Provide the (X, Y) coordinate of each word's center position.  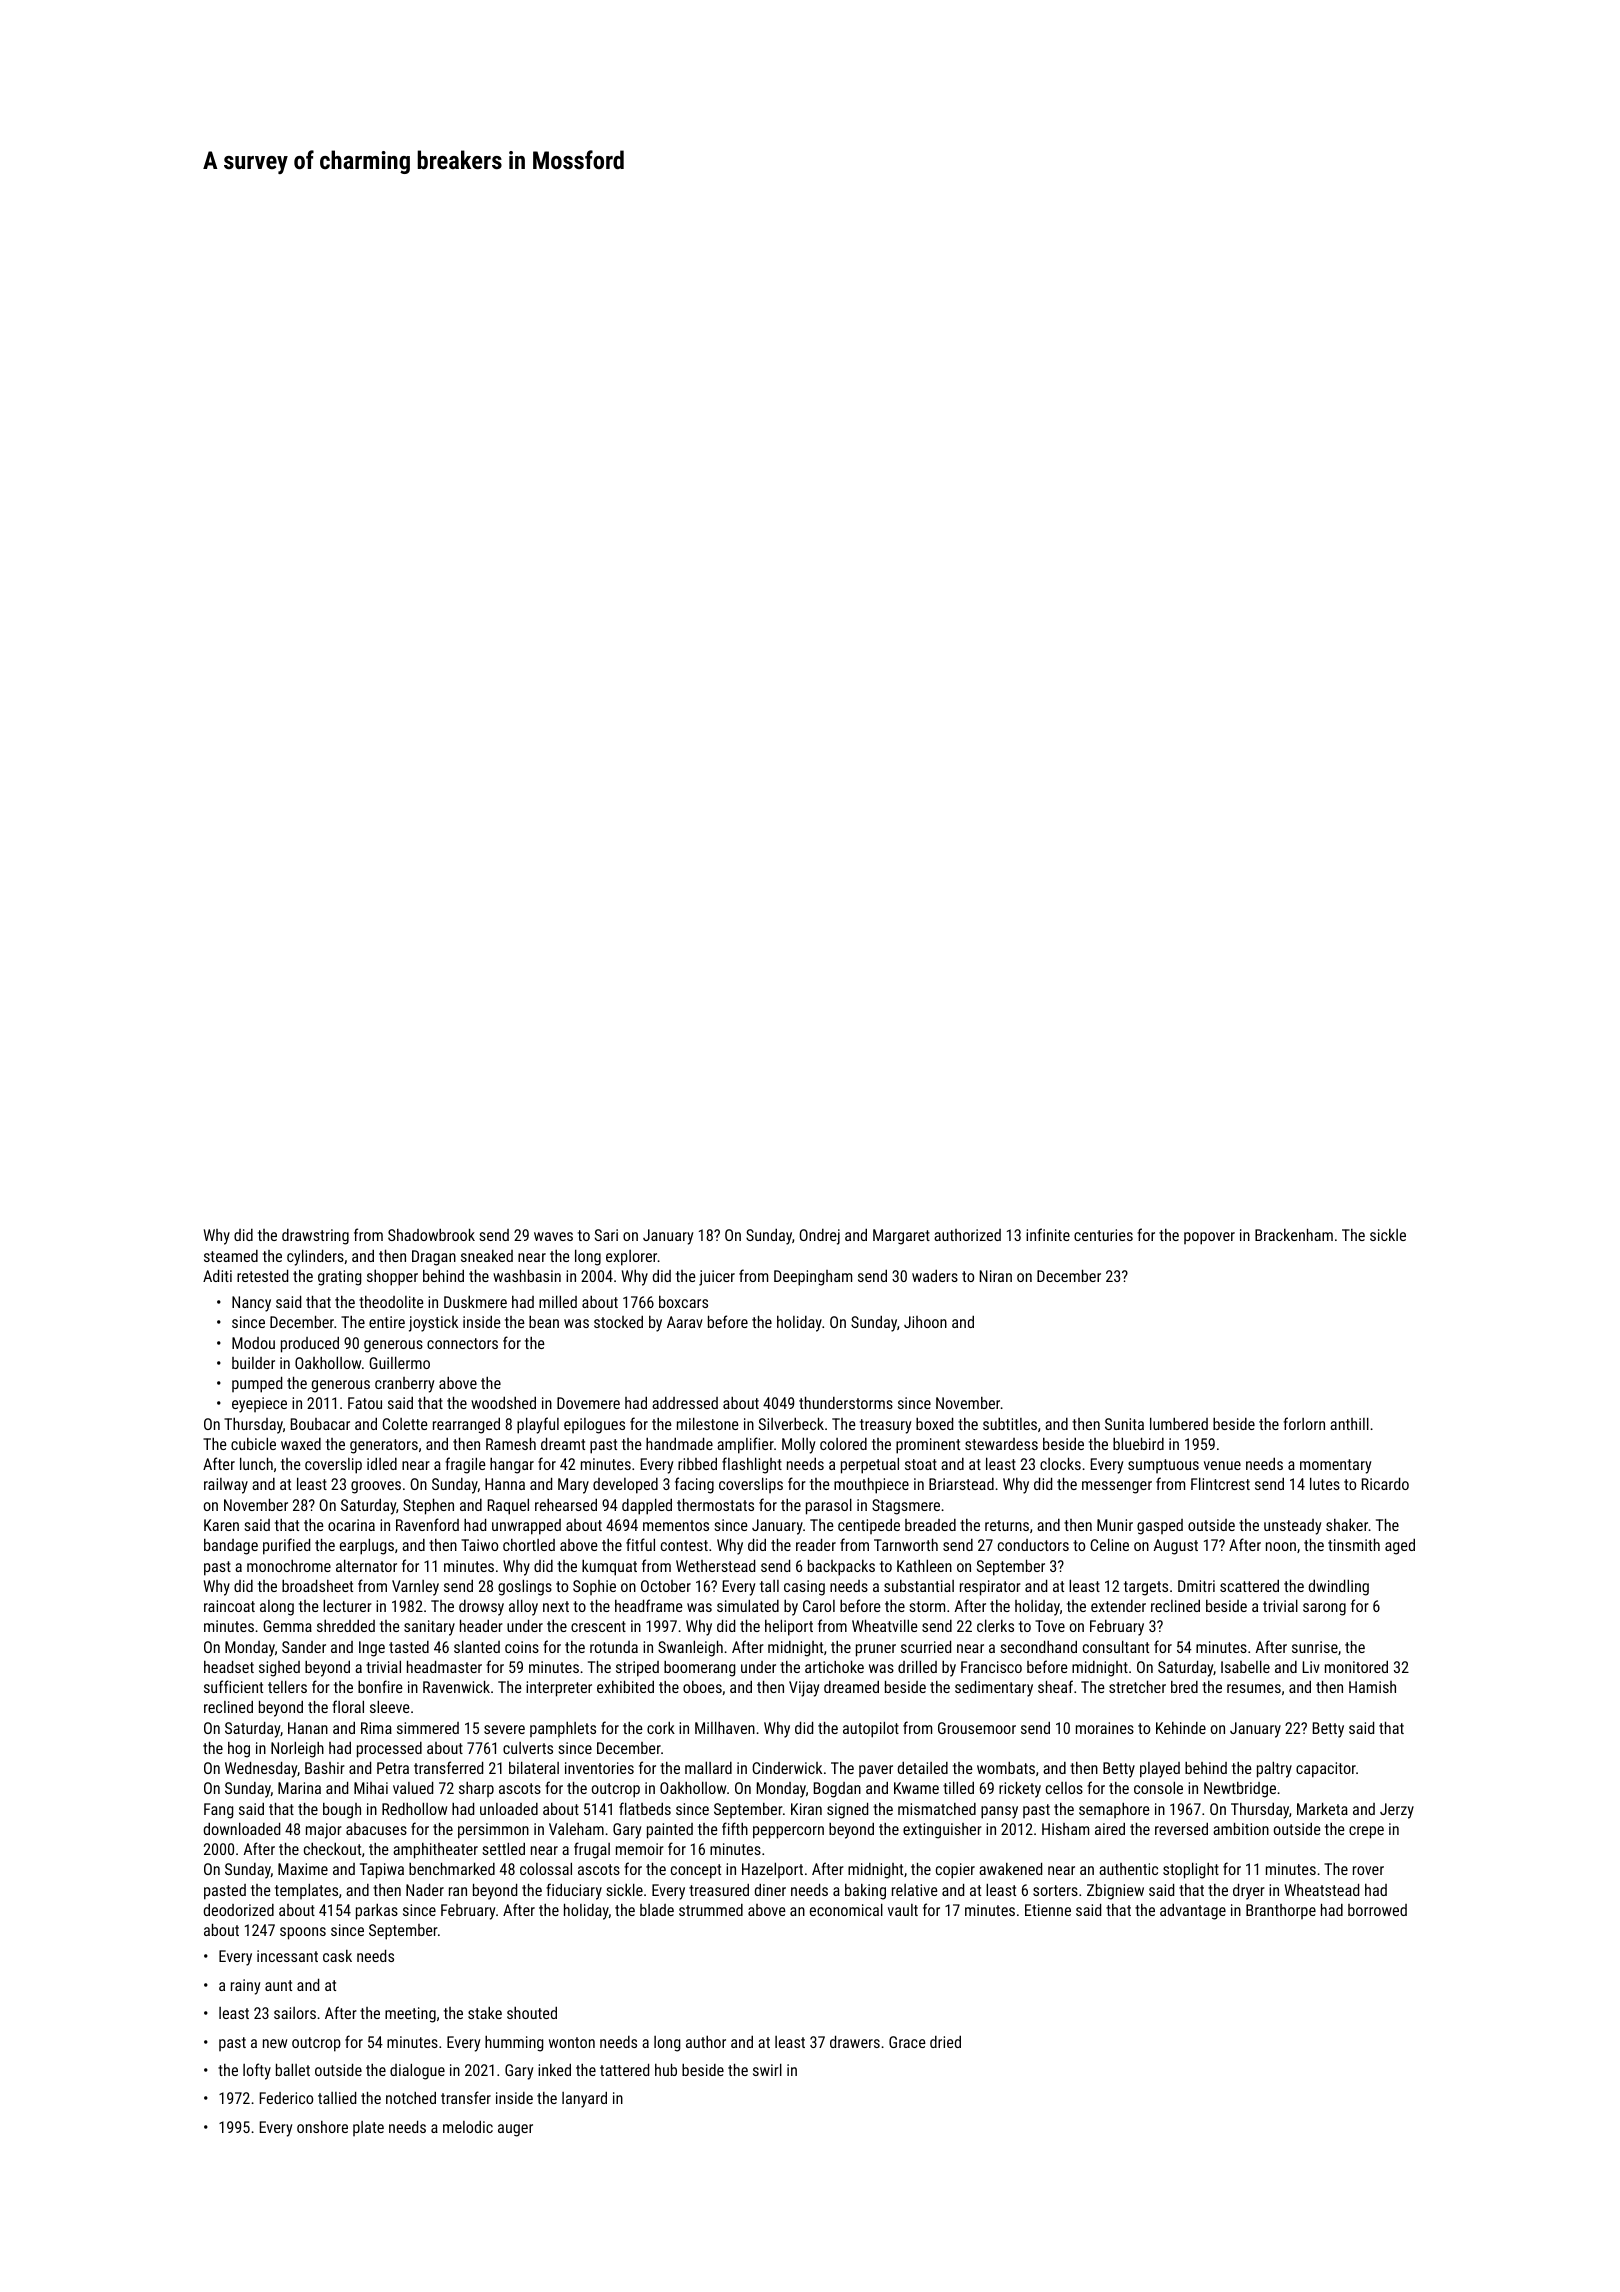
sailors (295, 2013)
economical (846, 1909)
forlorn (1304, 1423)
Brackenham (1294, 1234)
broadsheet (317, 1585)
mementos (676, 1525)
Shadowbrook (431, 1234)
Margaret (901, 1237)
